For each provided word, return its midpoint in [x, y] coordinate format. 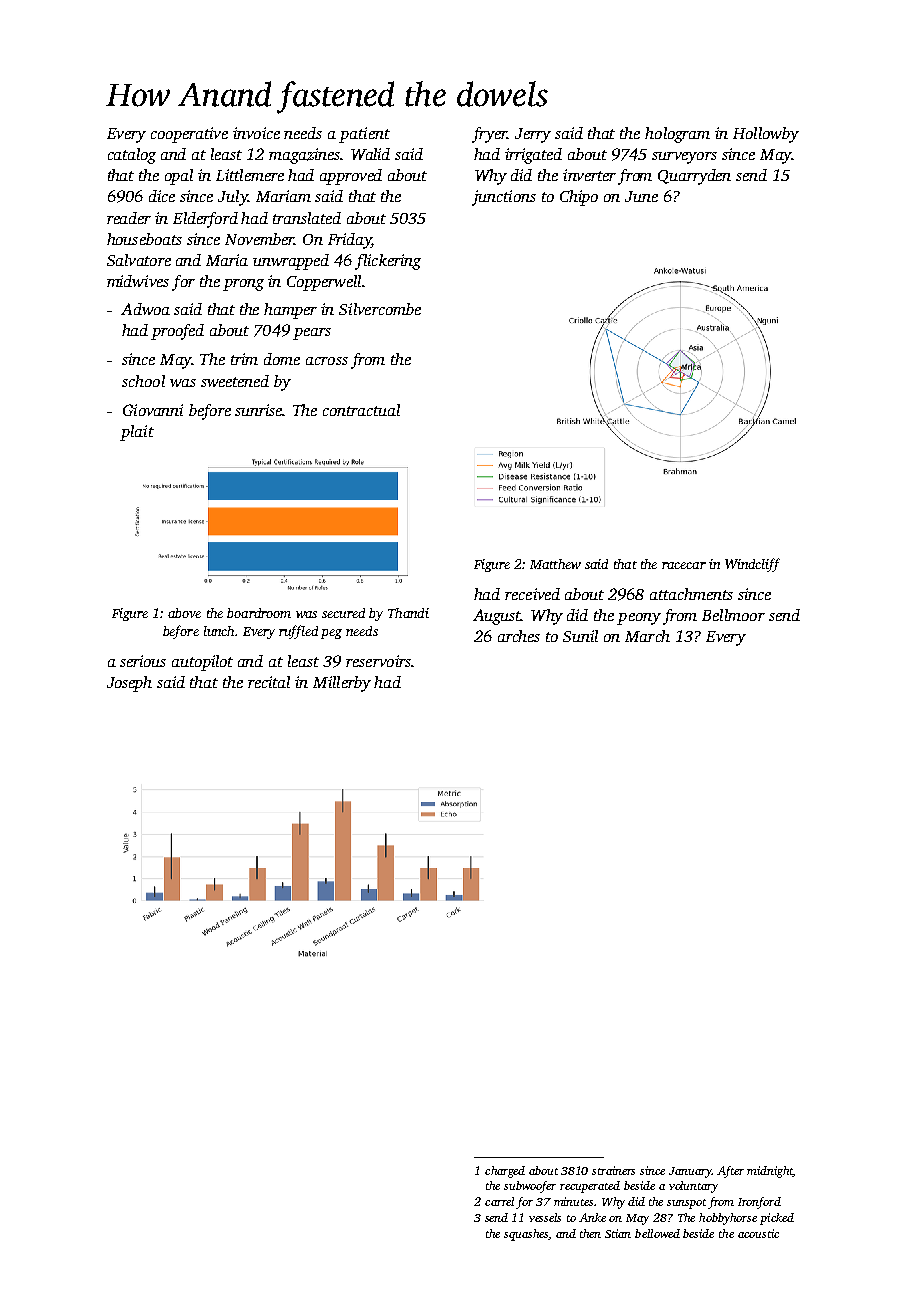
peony [639, 619]
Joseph [129, 684]
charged [505, 1172]
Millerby [342, 684]
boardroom [259, 613]
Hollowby [766, 135]
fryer [489, 135]
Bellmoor [733, 615]
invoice [256, 133]
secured [343, 613]
